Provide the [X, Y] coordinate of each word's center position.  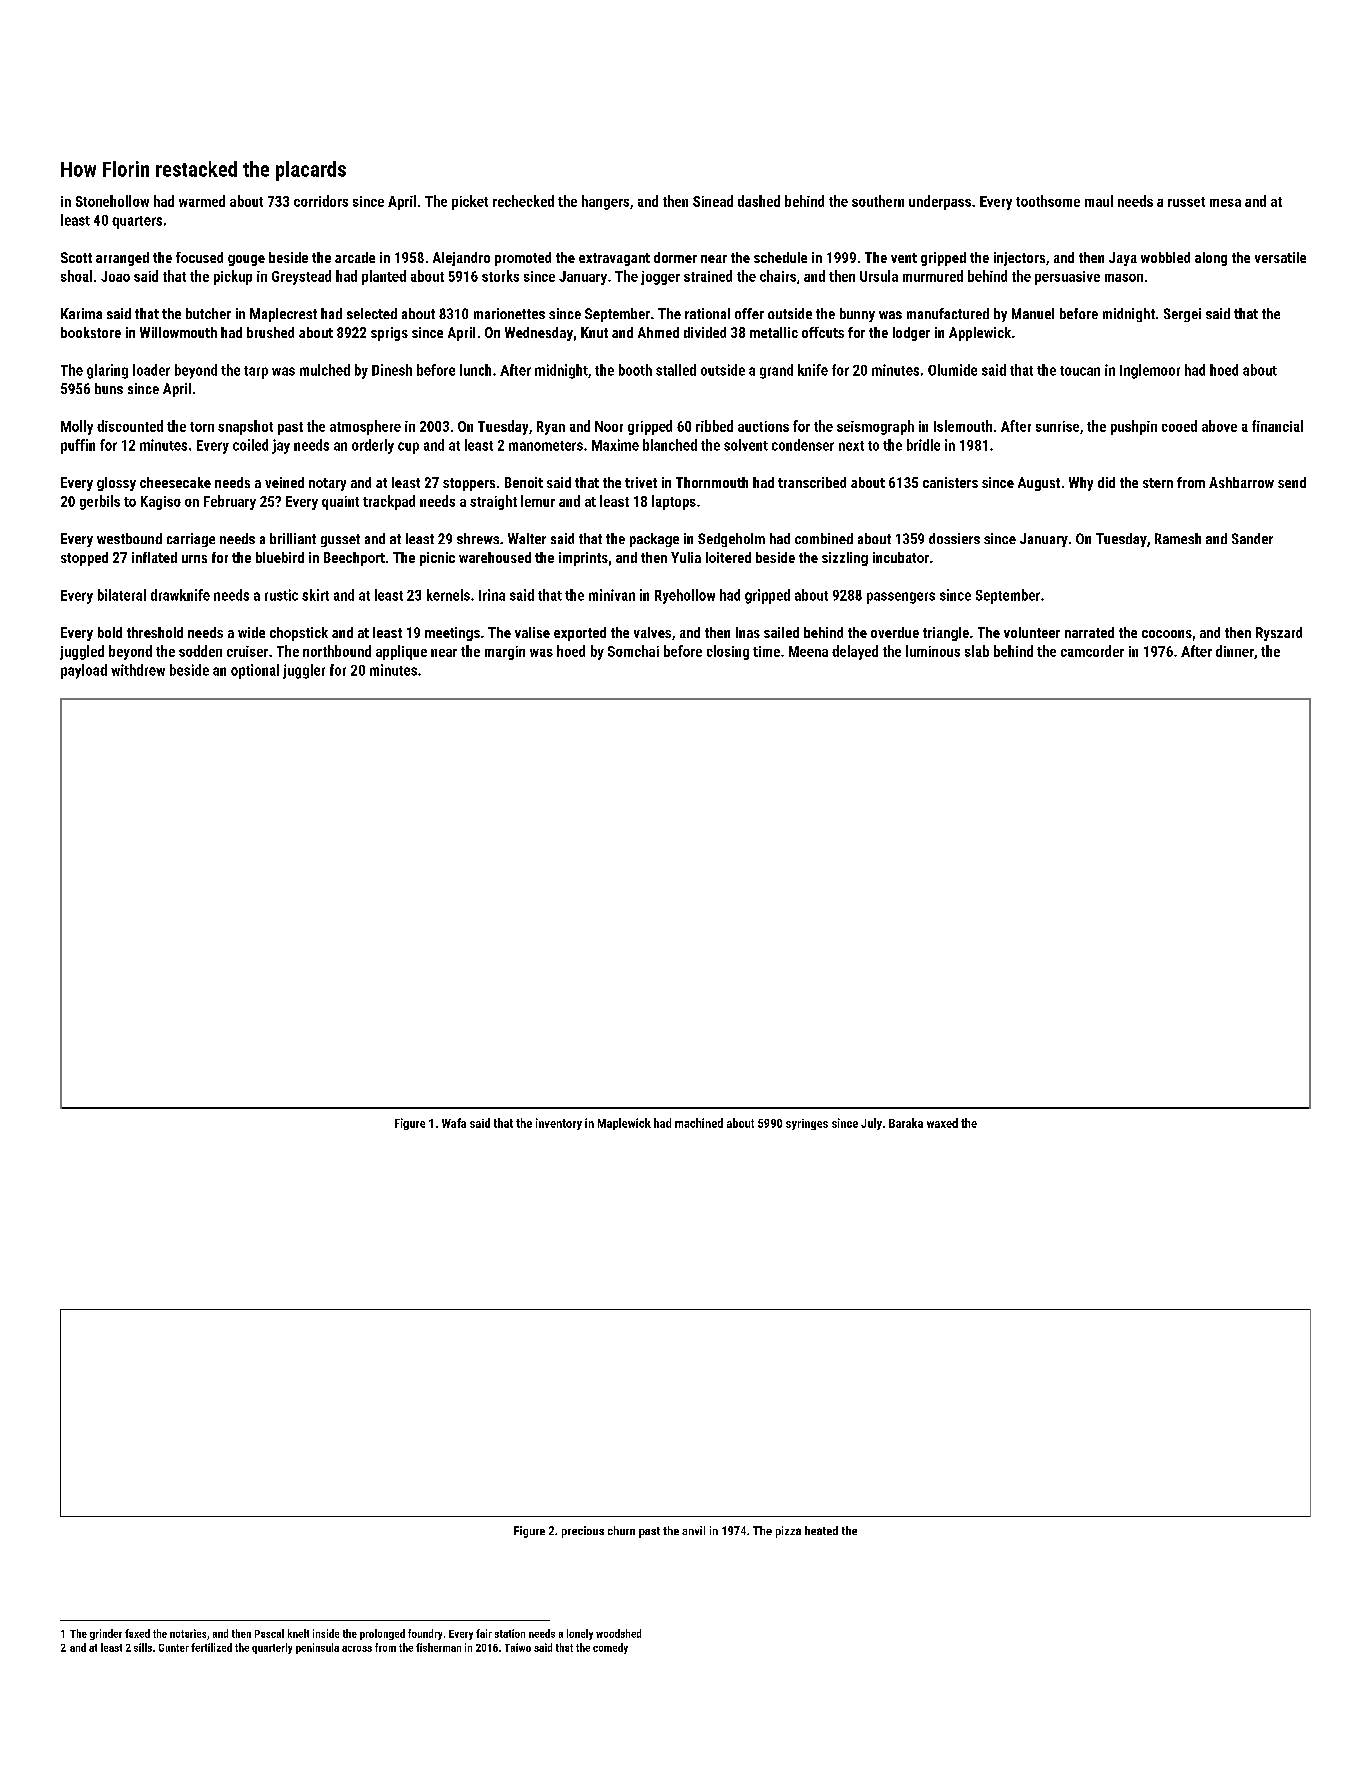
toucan [1080, 371]
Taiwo [518, 1647]
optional [255, 671]
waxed [942, 1123]
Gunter [174, 1648]
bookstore [91, 332]
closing [728, 652]
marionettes [509, 313]
